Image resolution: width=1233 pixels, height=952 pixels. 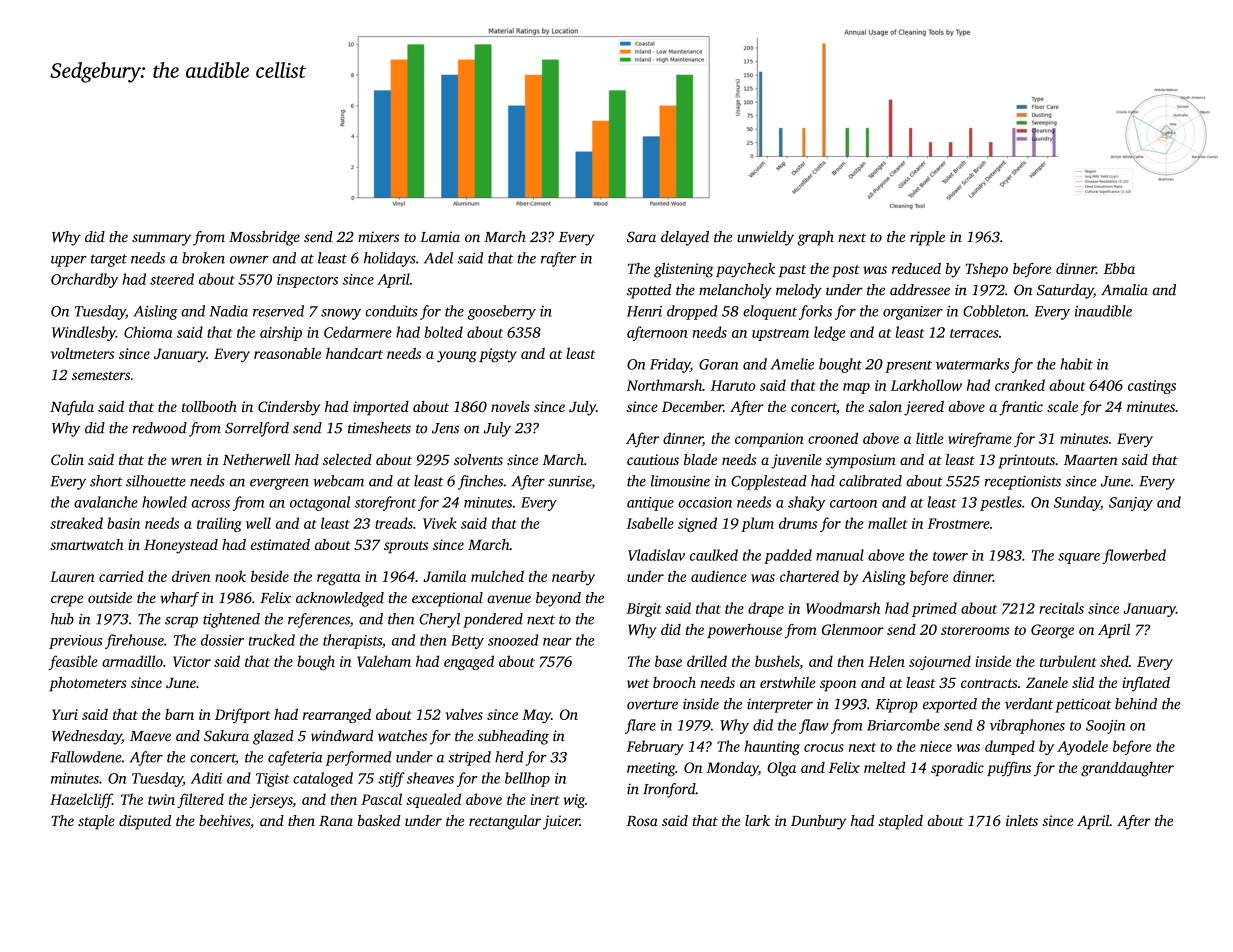 What do you see at coordinates (975, 630) in the screenshot?
I see `storerooms` at bounding box center [975, 630].
